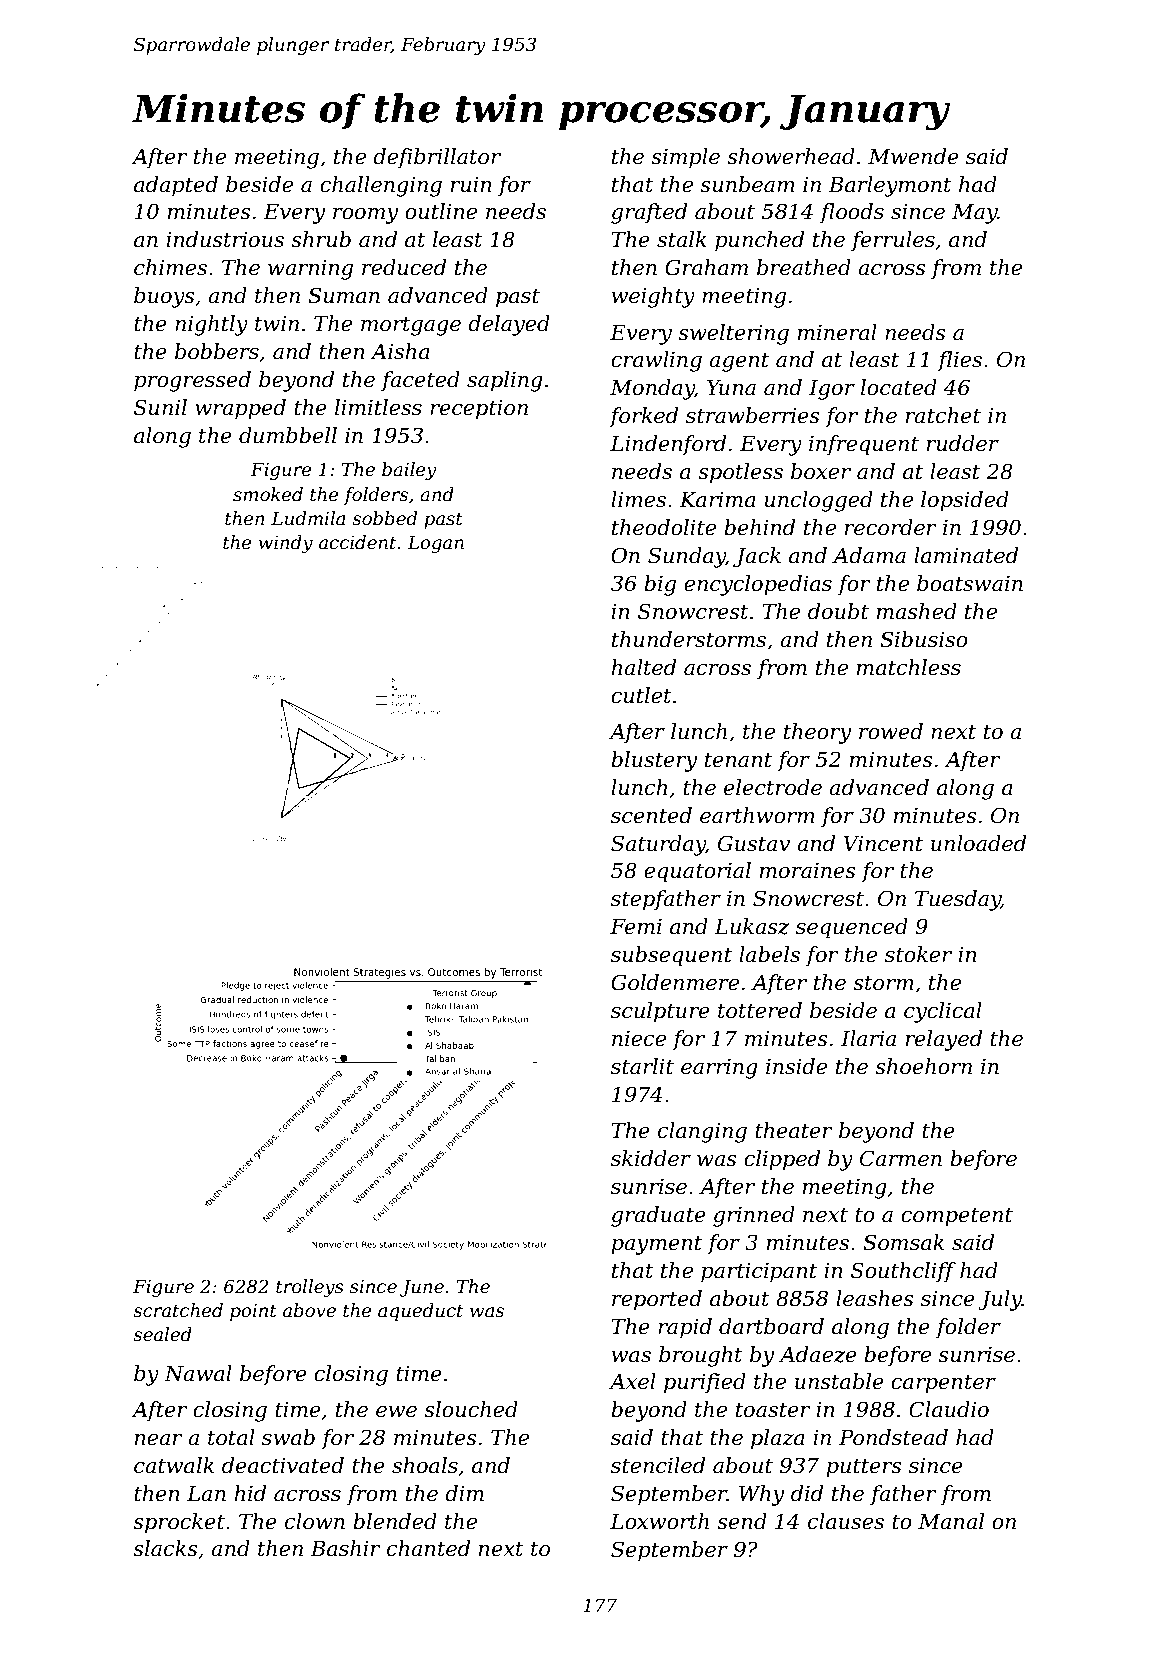  Describe the element at coordinates (660, 1012) in the image. I see `sculpture` at that location.
